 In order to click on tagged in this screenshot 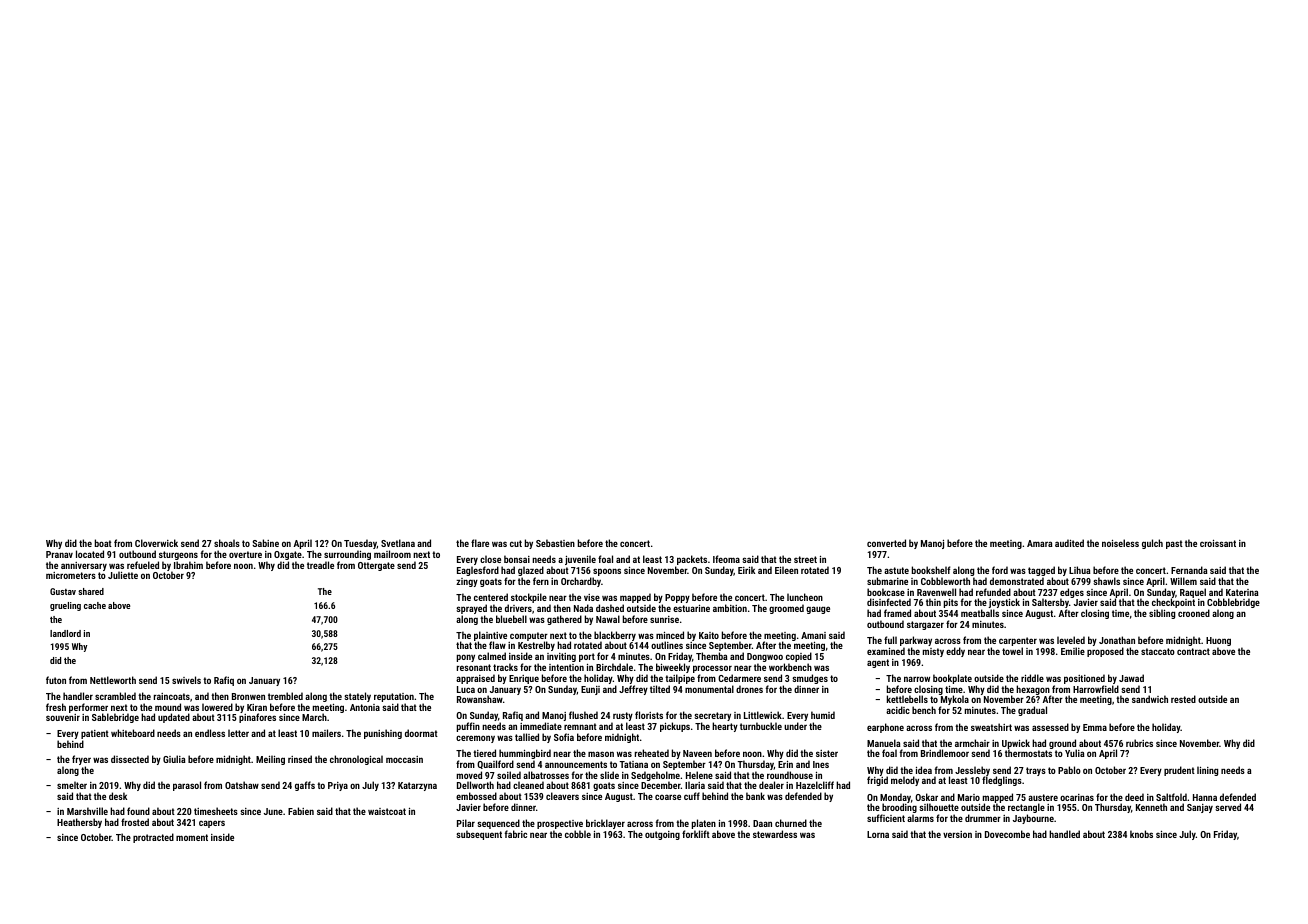, I will do `click(1041, 571)`.
